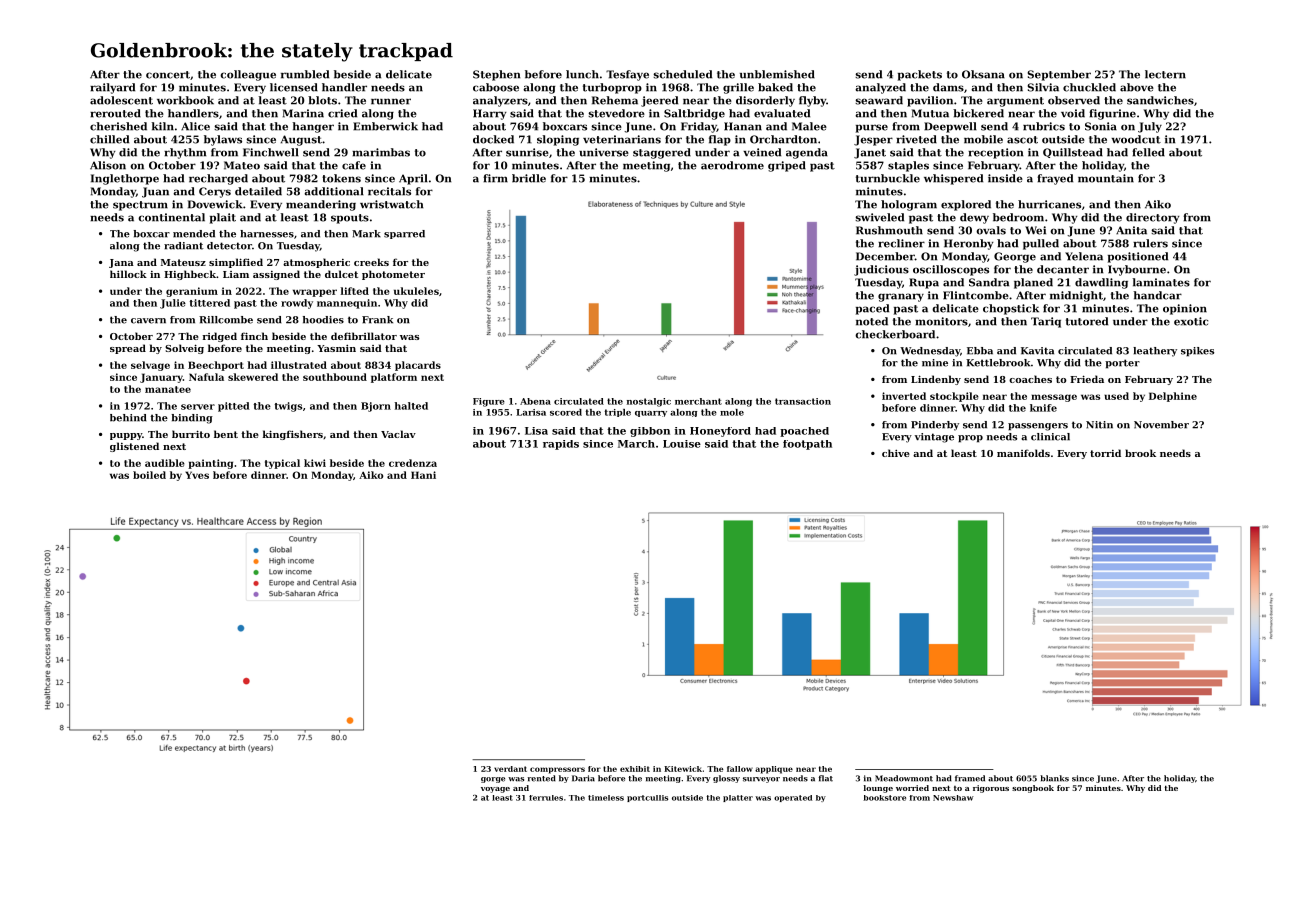  Describe the element at coordinates (149, 475) in the document. I see `boiled` at that location.
